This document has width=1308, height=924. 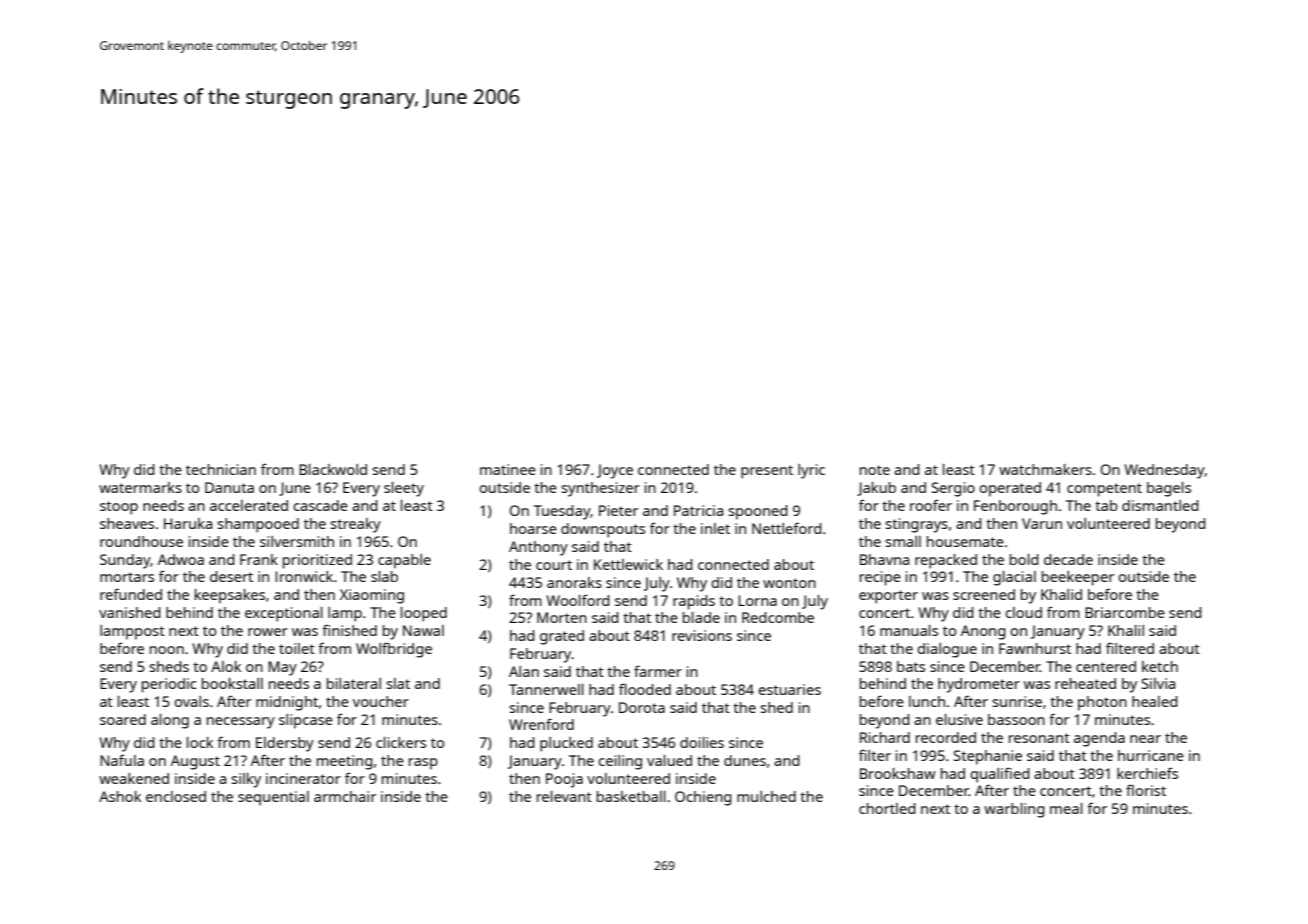 I want to click on refunded, so click(x=131, y=594).
